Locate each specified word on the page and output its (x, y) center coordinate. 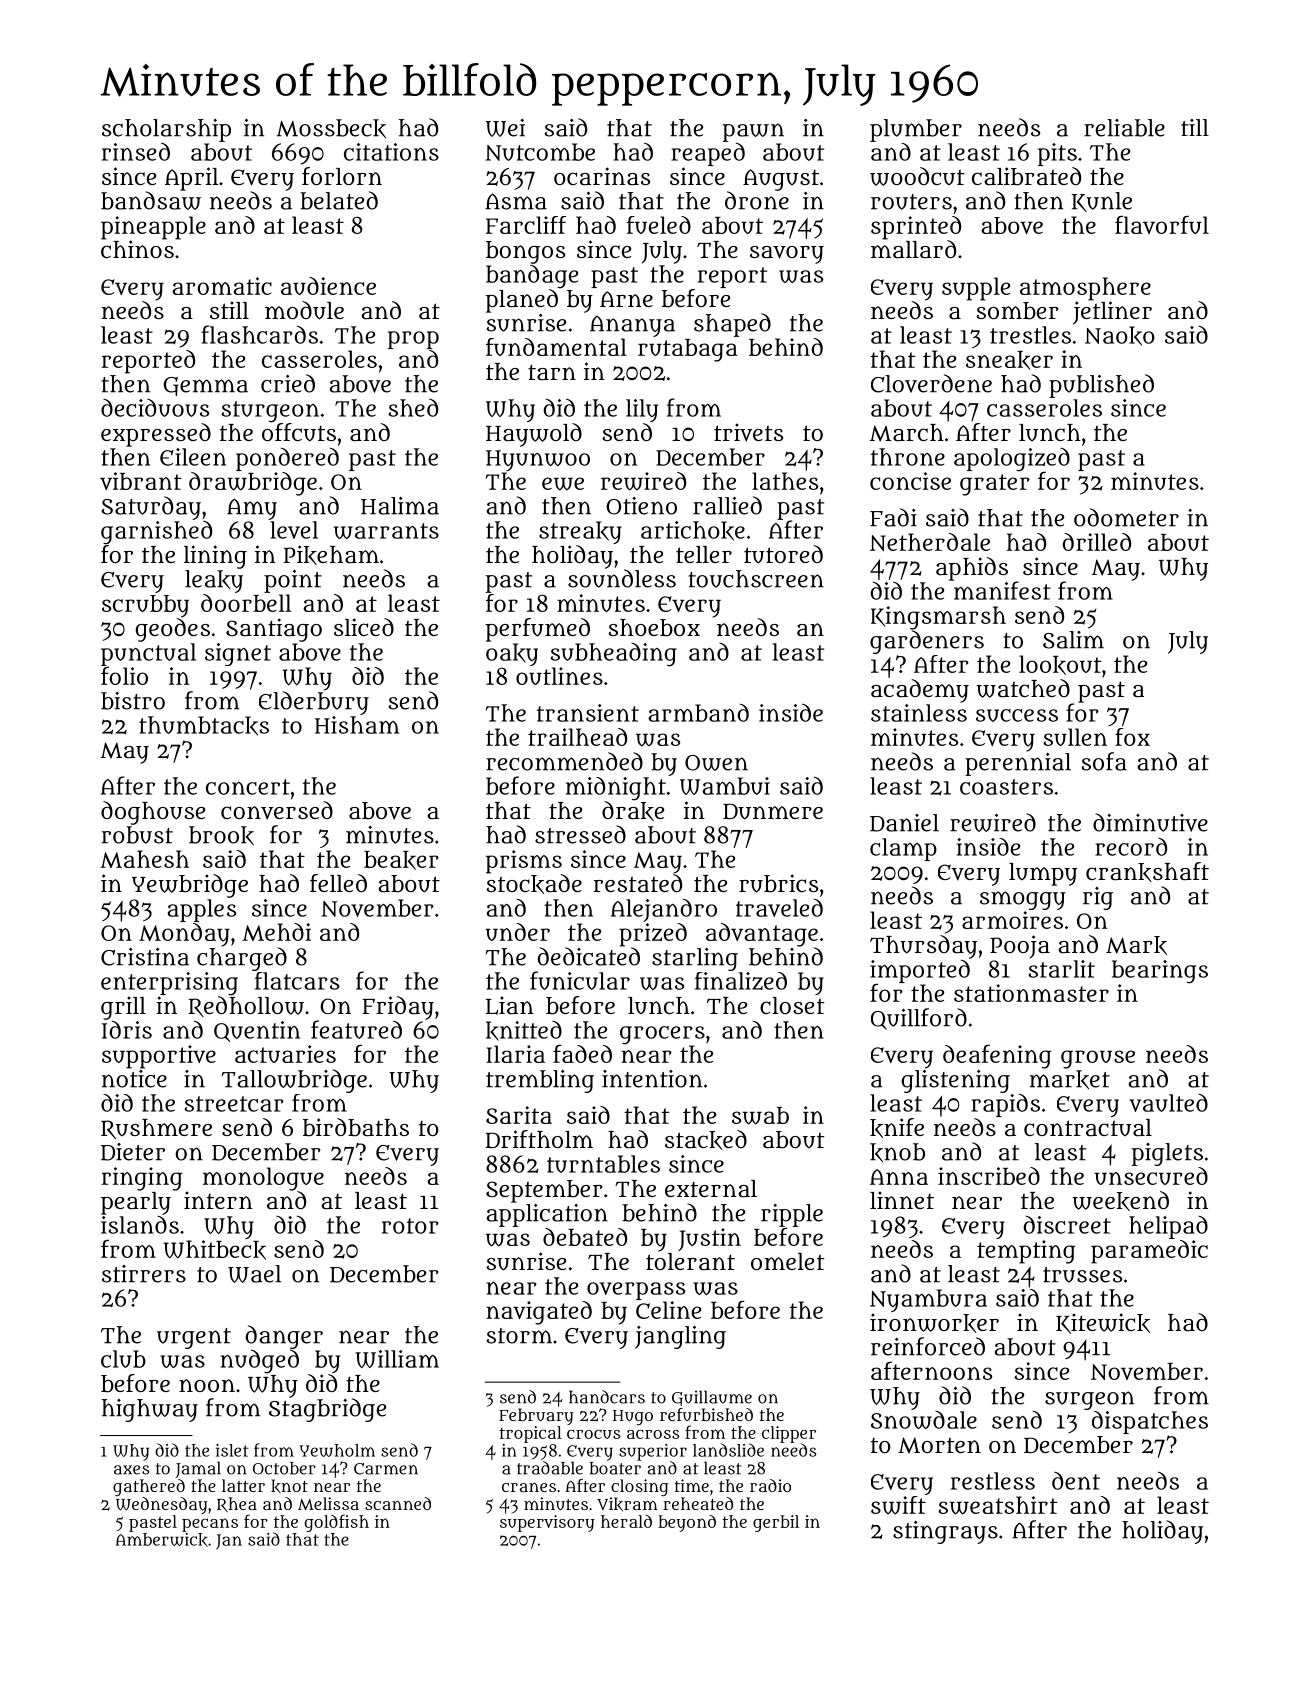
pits (1057, 154)
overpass (636, 1291)
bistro (133, 701)
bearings (1160, 972)
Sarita (519, 1115)
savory (787, 255)
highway (150, 1410)
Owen (716, 763)
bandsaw (151, 200)
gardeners (927, 642)
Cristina (145, 957)
